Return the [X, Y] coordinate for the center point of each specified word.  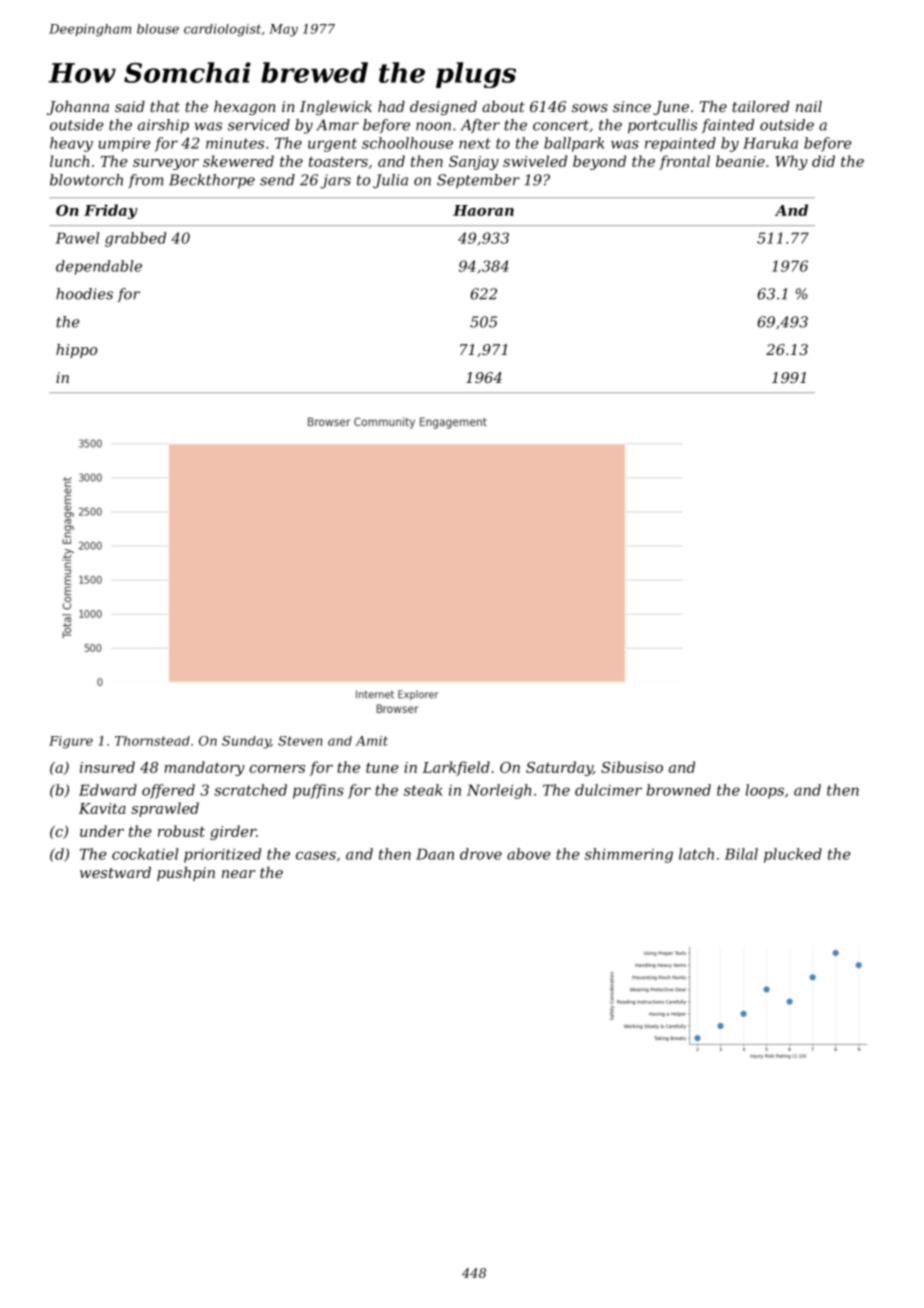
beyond [599, 162]
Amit [372, 741]
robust [181, 831]
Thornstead [152, 741]
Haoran [483, 210]
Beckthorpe [212, 181]
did [823, 161]
